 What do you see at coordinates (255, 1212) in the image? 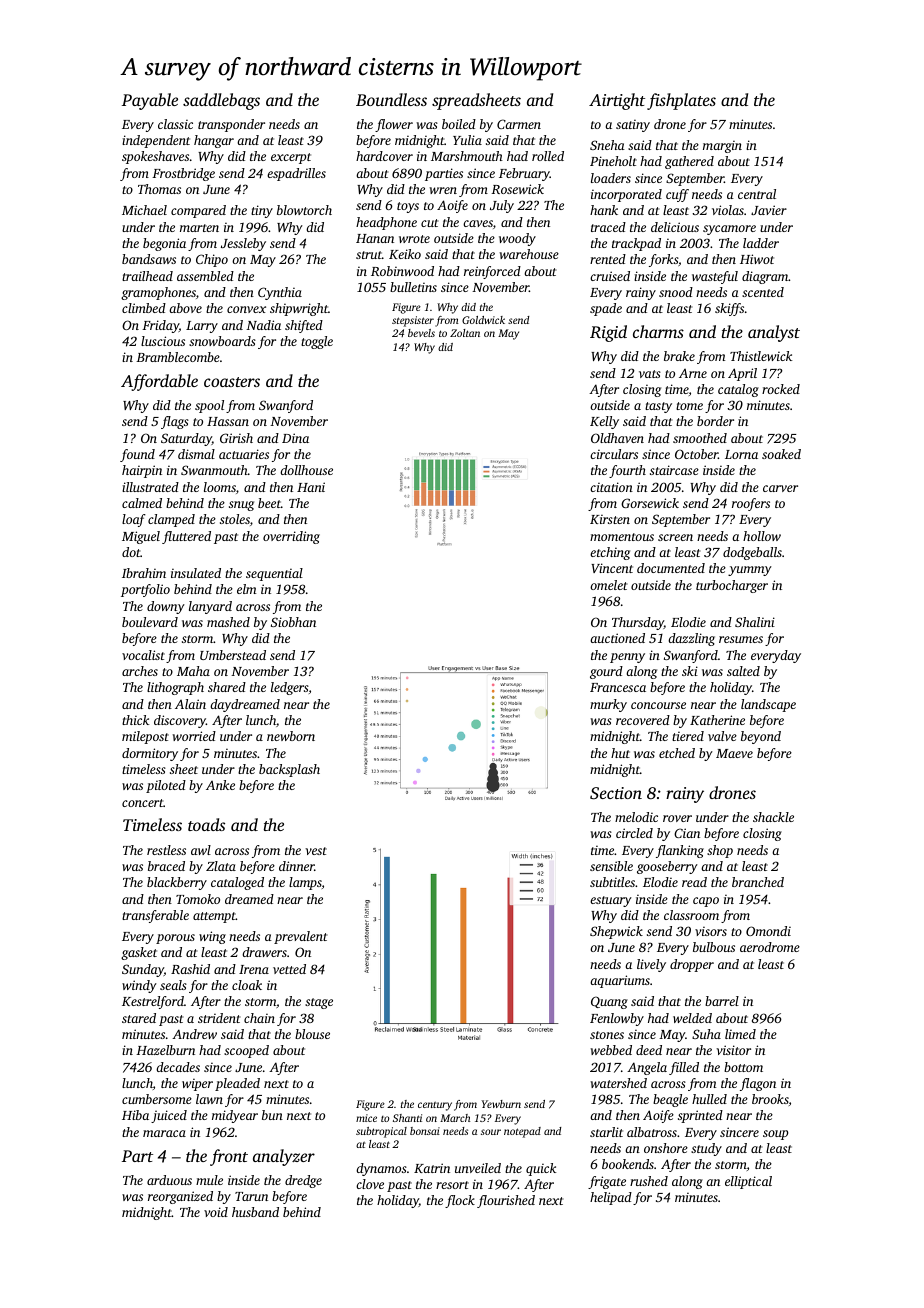
I see `husband` at bounding box center [255, 1212].
